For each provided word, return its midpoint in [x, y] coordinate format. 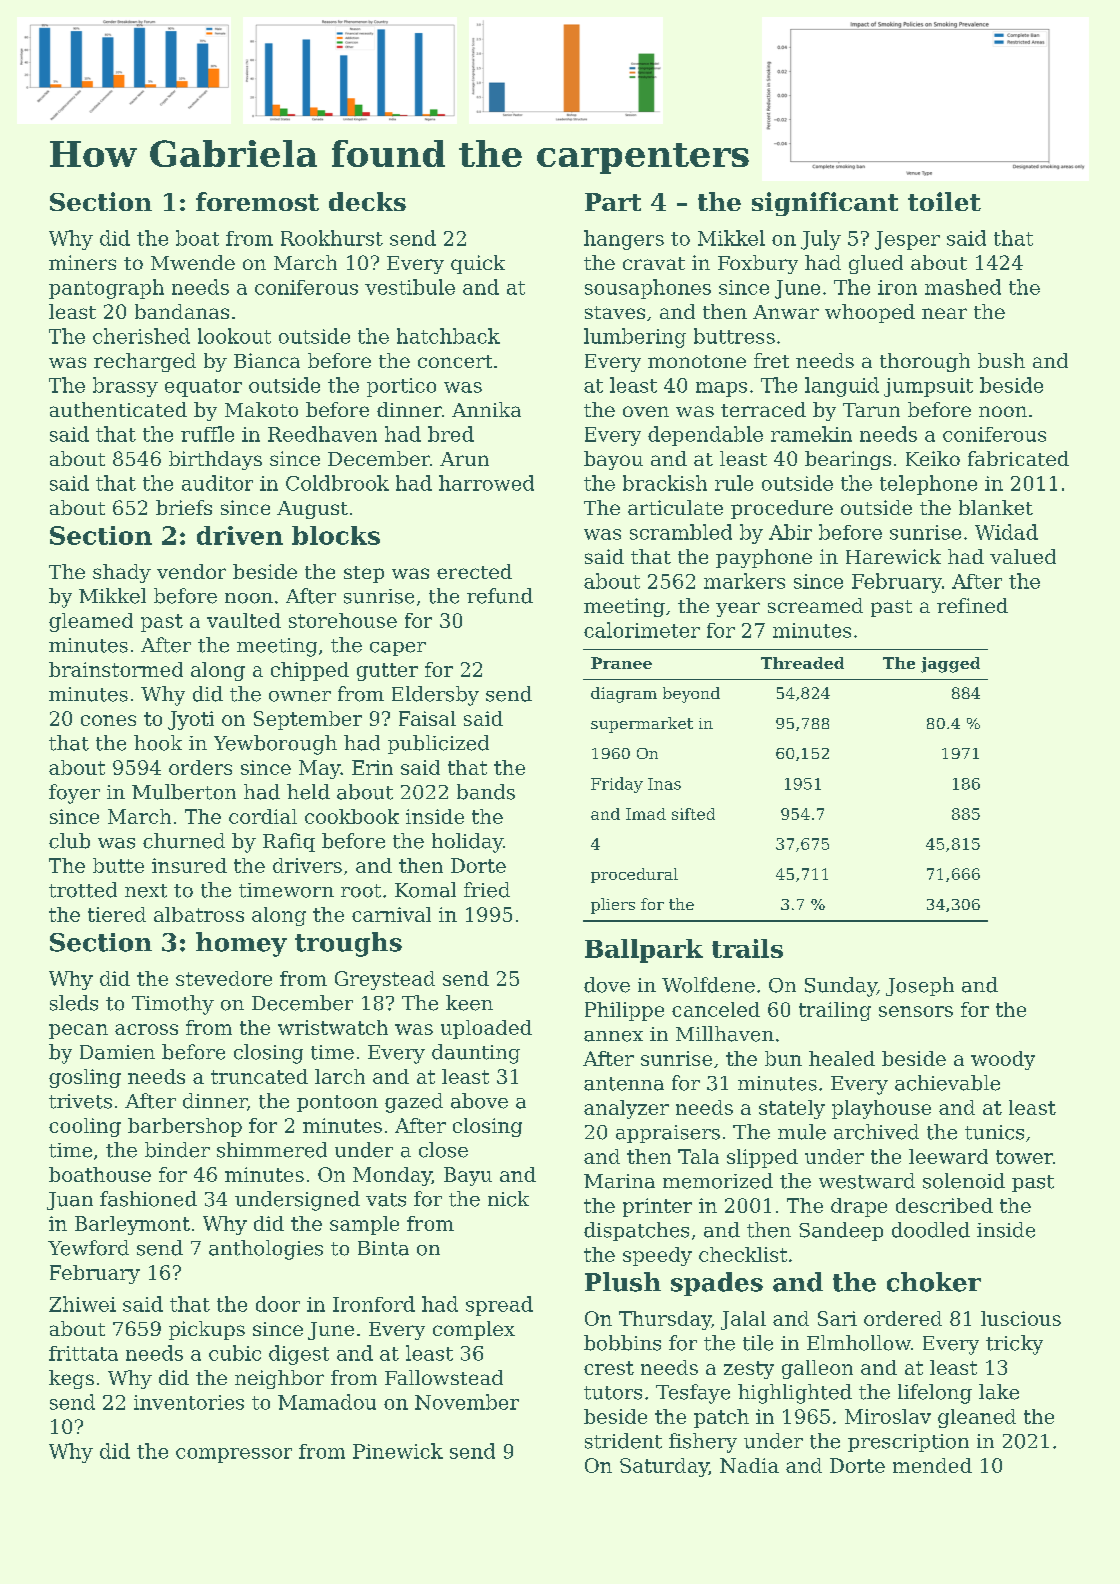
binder [177, 1150]
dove [607, 985]
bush [1001, 360]
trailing [835, 1011]
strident [623, 1441]
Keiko [933, 458]
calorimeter [642, 630]
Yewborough [275, 745]
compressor [234, 1455]
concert [455, 361]
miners [82, 262]
